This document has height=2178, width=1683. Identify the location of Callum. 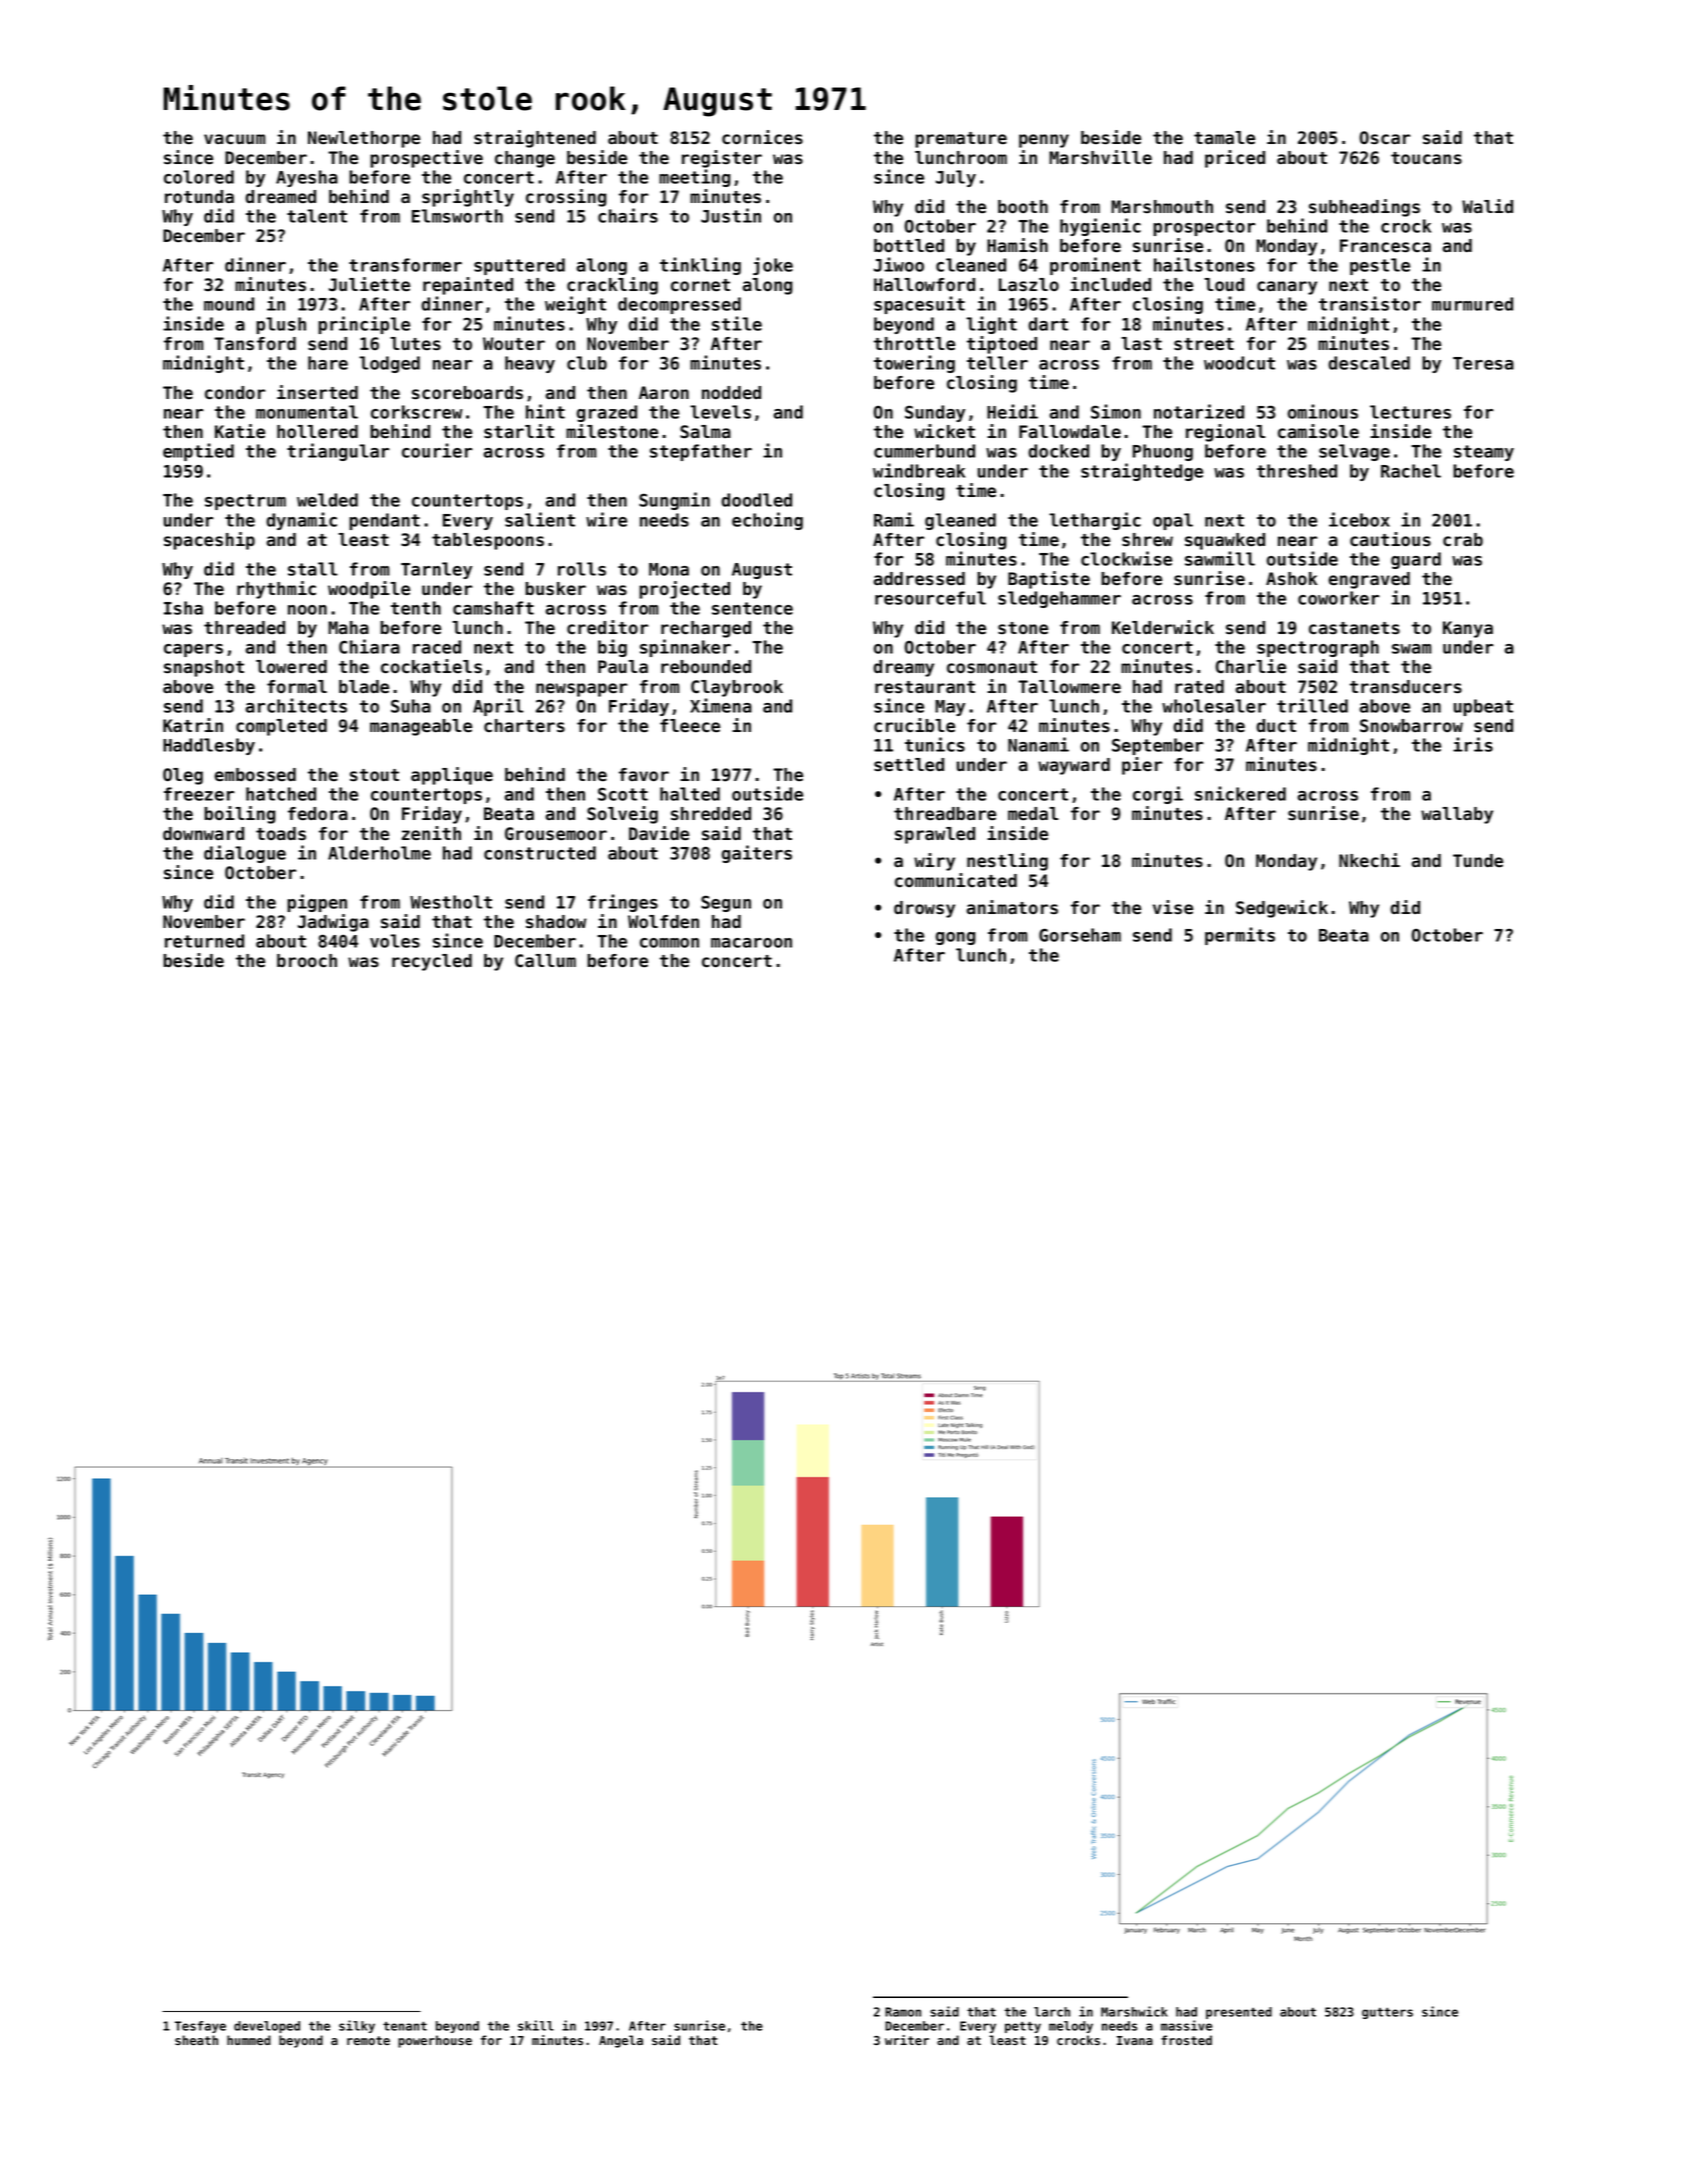
(545, 961).
